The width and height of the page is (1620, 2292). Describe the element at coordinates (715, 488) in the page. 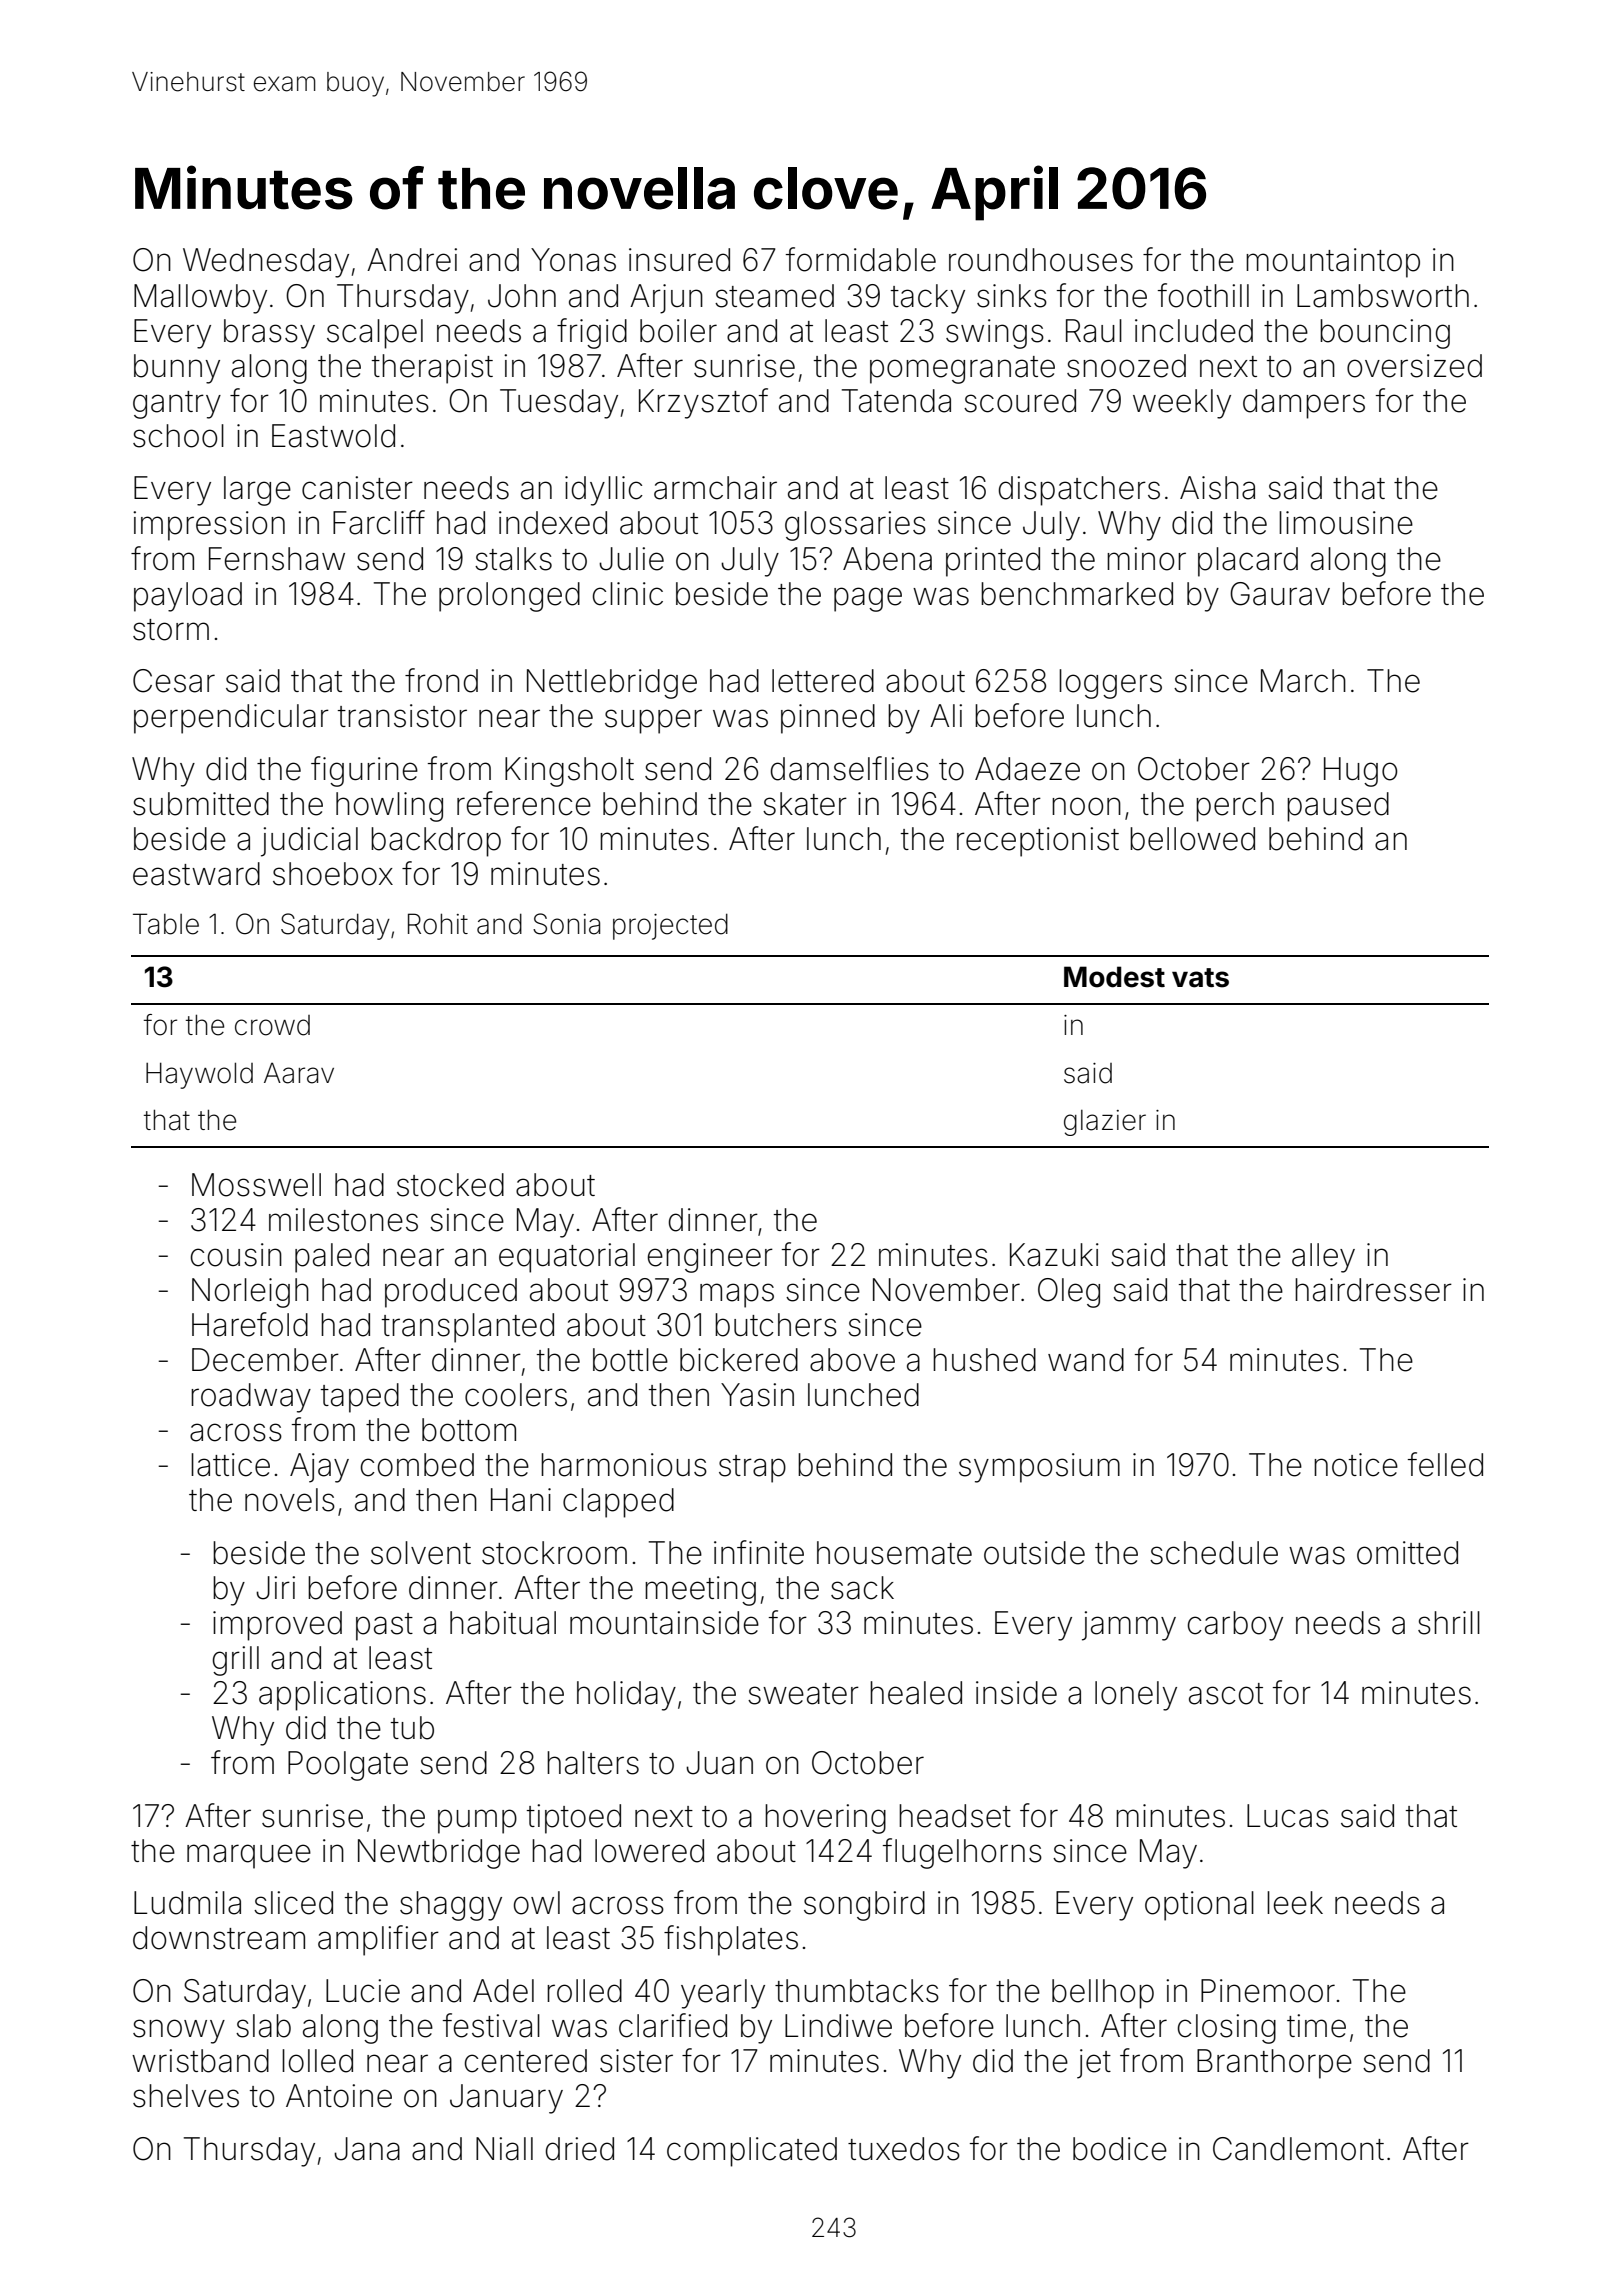

I see `armchair` at that location.
